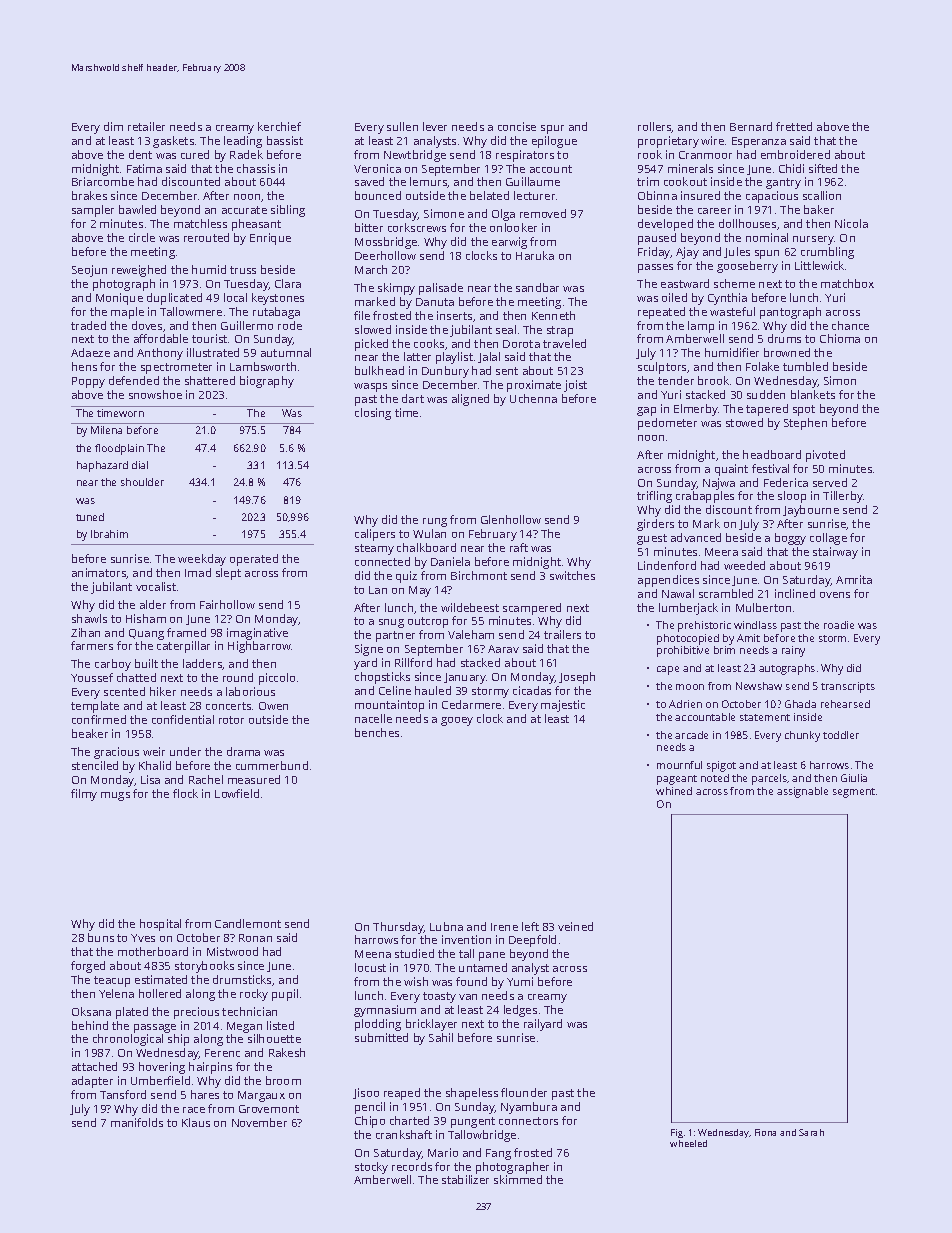  What do you see at coordinates (457, 721) in the screenshot?
I see `gooey` at bounding box center [457, 721].
